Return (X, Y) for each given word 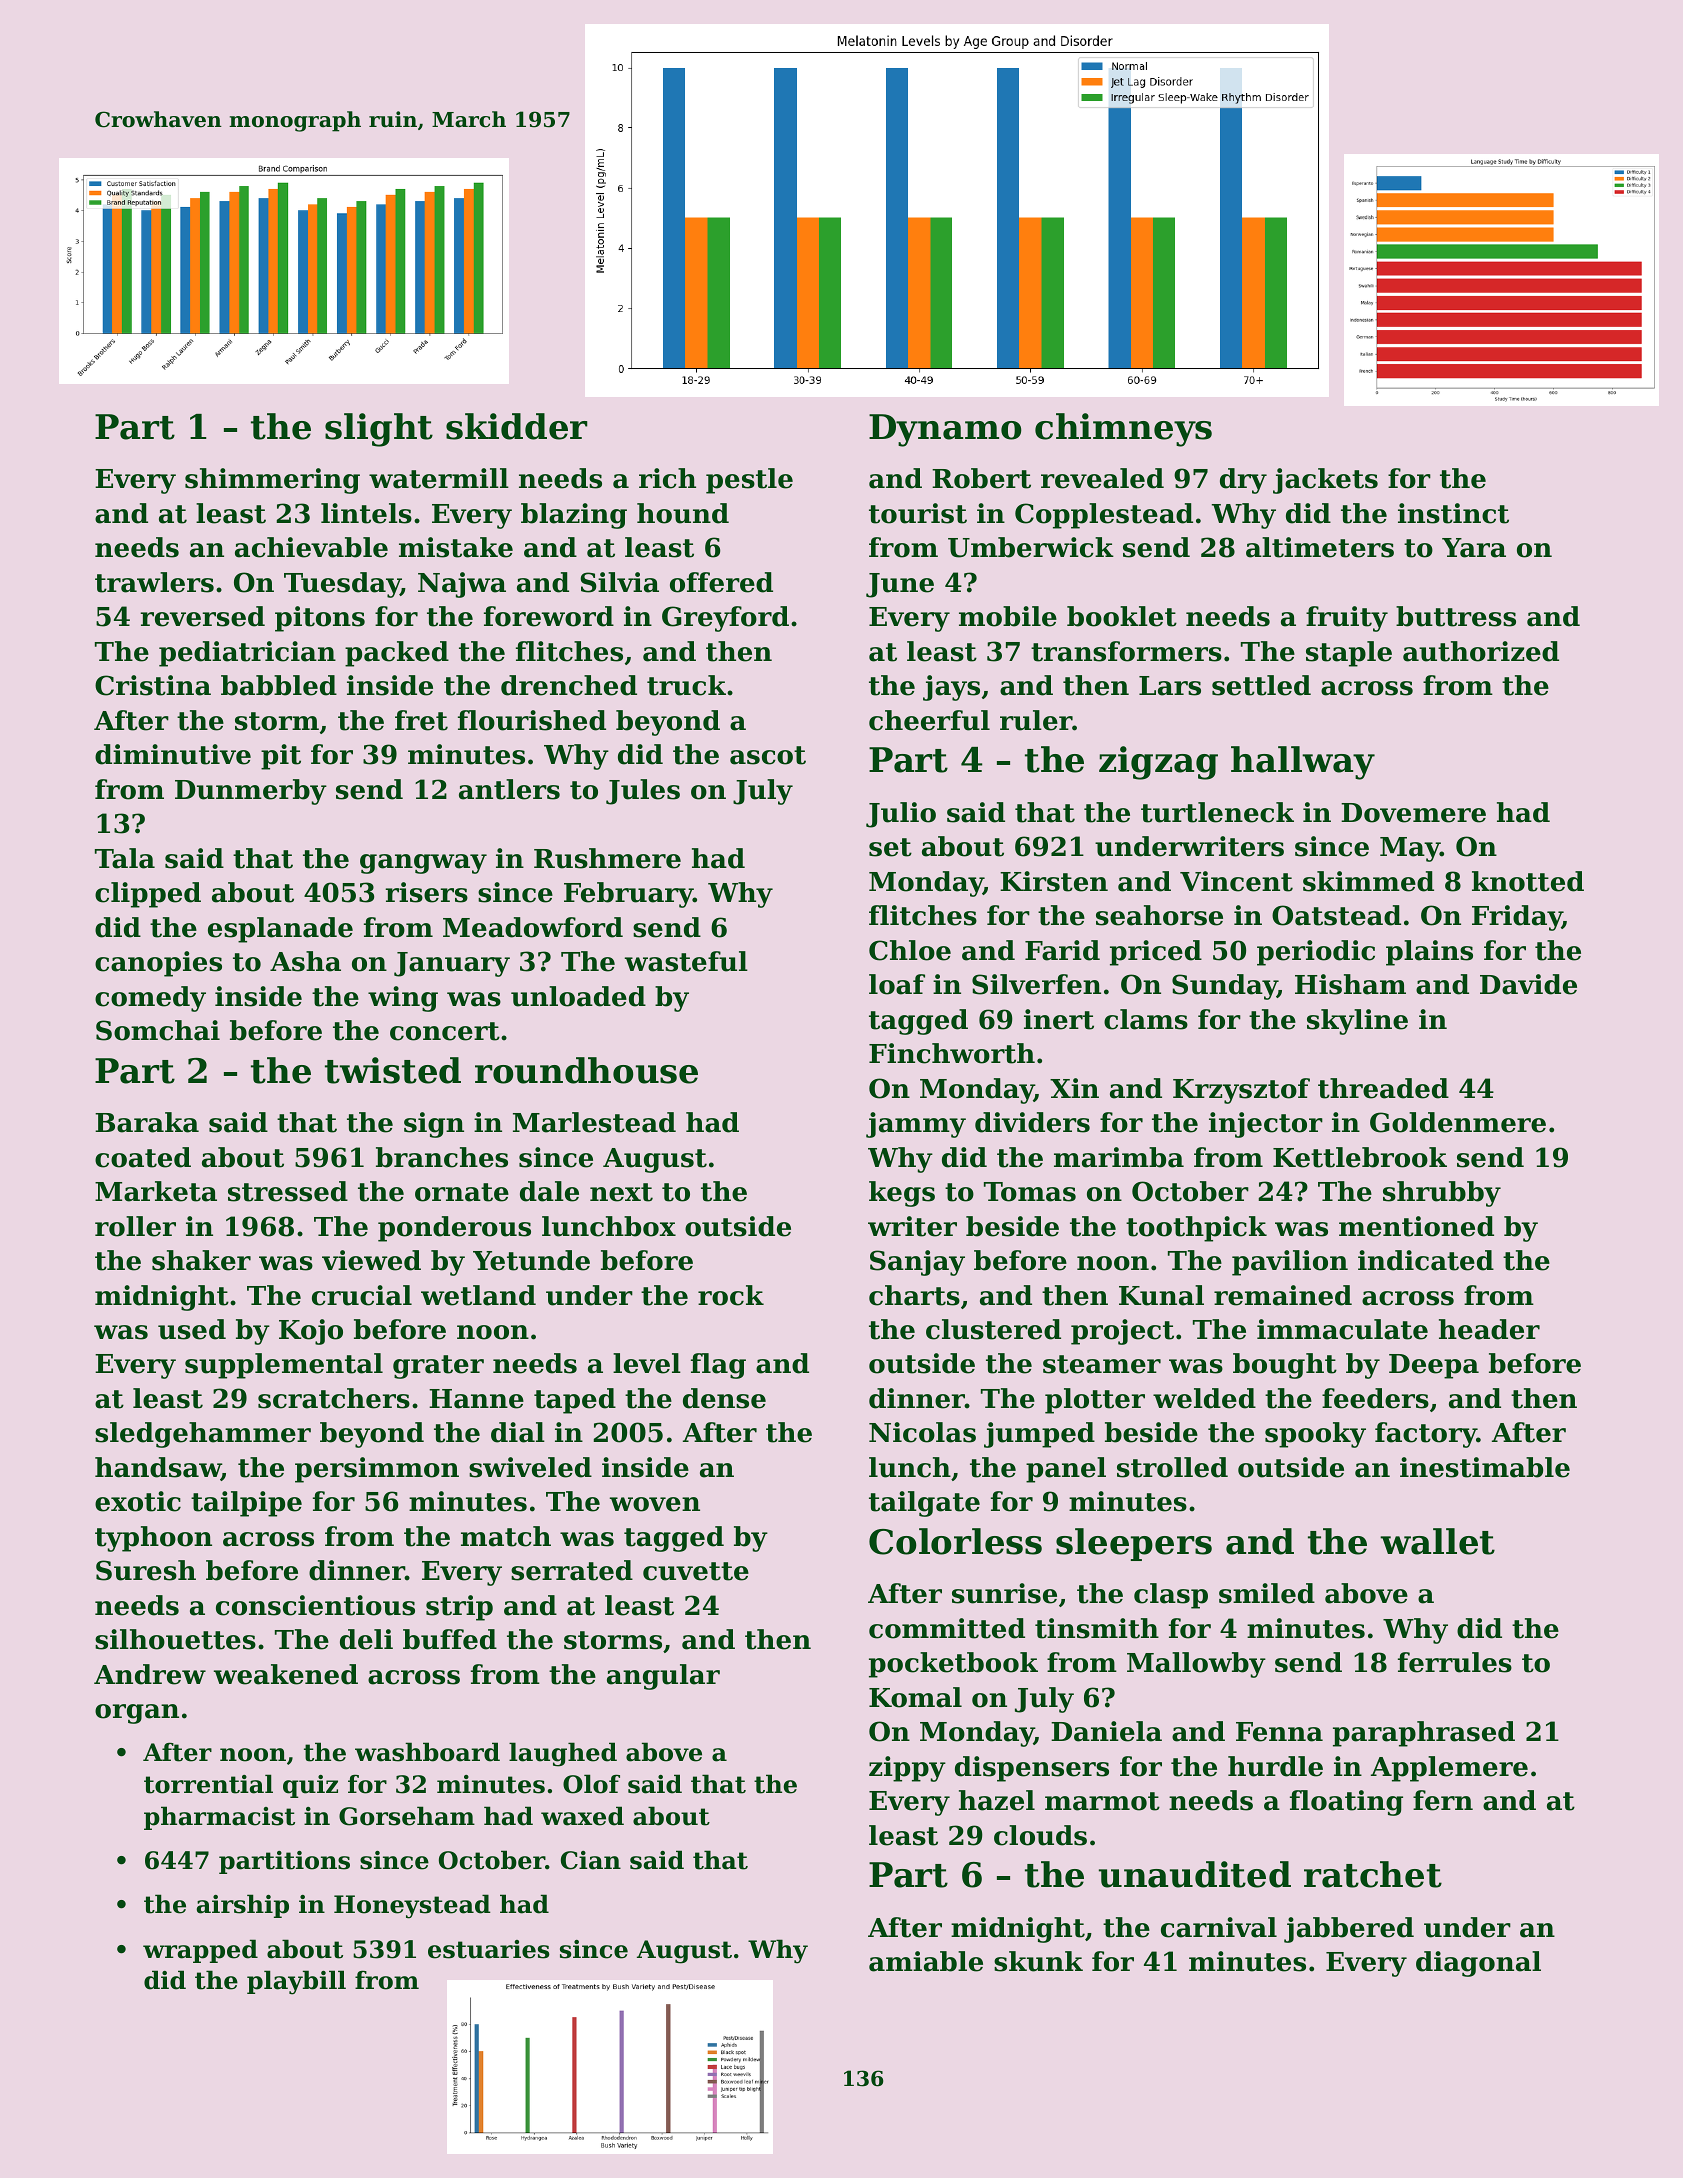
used (192, 1329)
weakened (286, 1674)
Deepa (1434, 1366)
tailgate (924, 1504)
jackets (1325, 481)
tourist (918, 513)
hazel (997, 1800)
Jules (643, 792)
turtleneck (1217, 812)
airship (242, 1906)
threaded (1383, 1088)
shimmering (272, 481)
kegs (902, 1194)
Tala (125, 858)
